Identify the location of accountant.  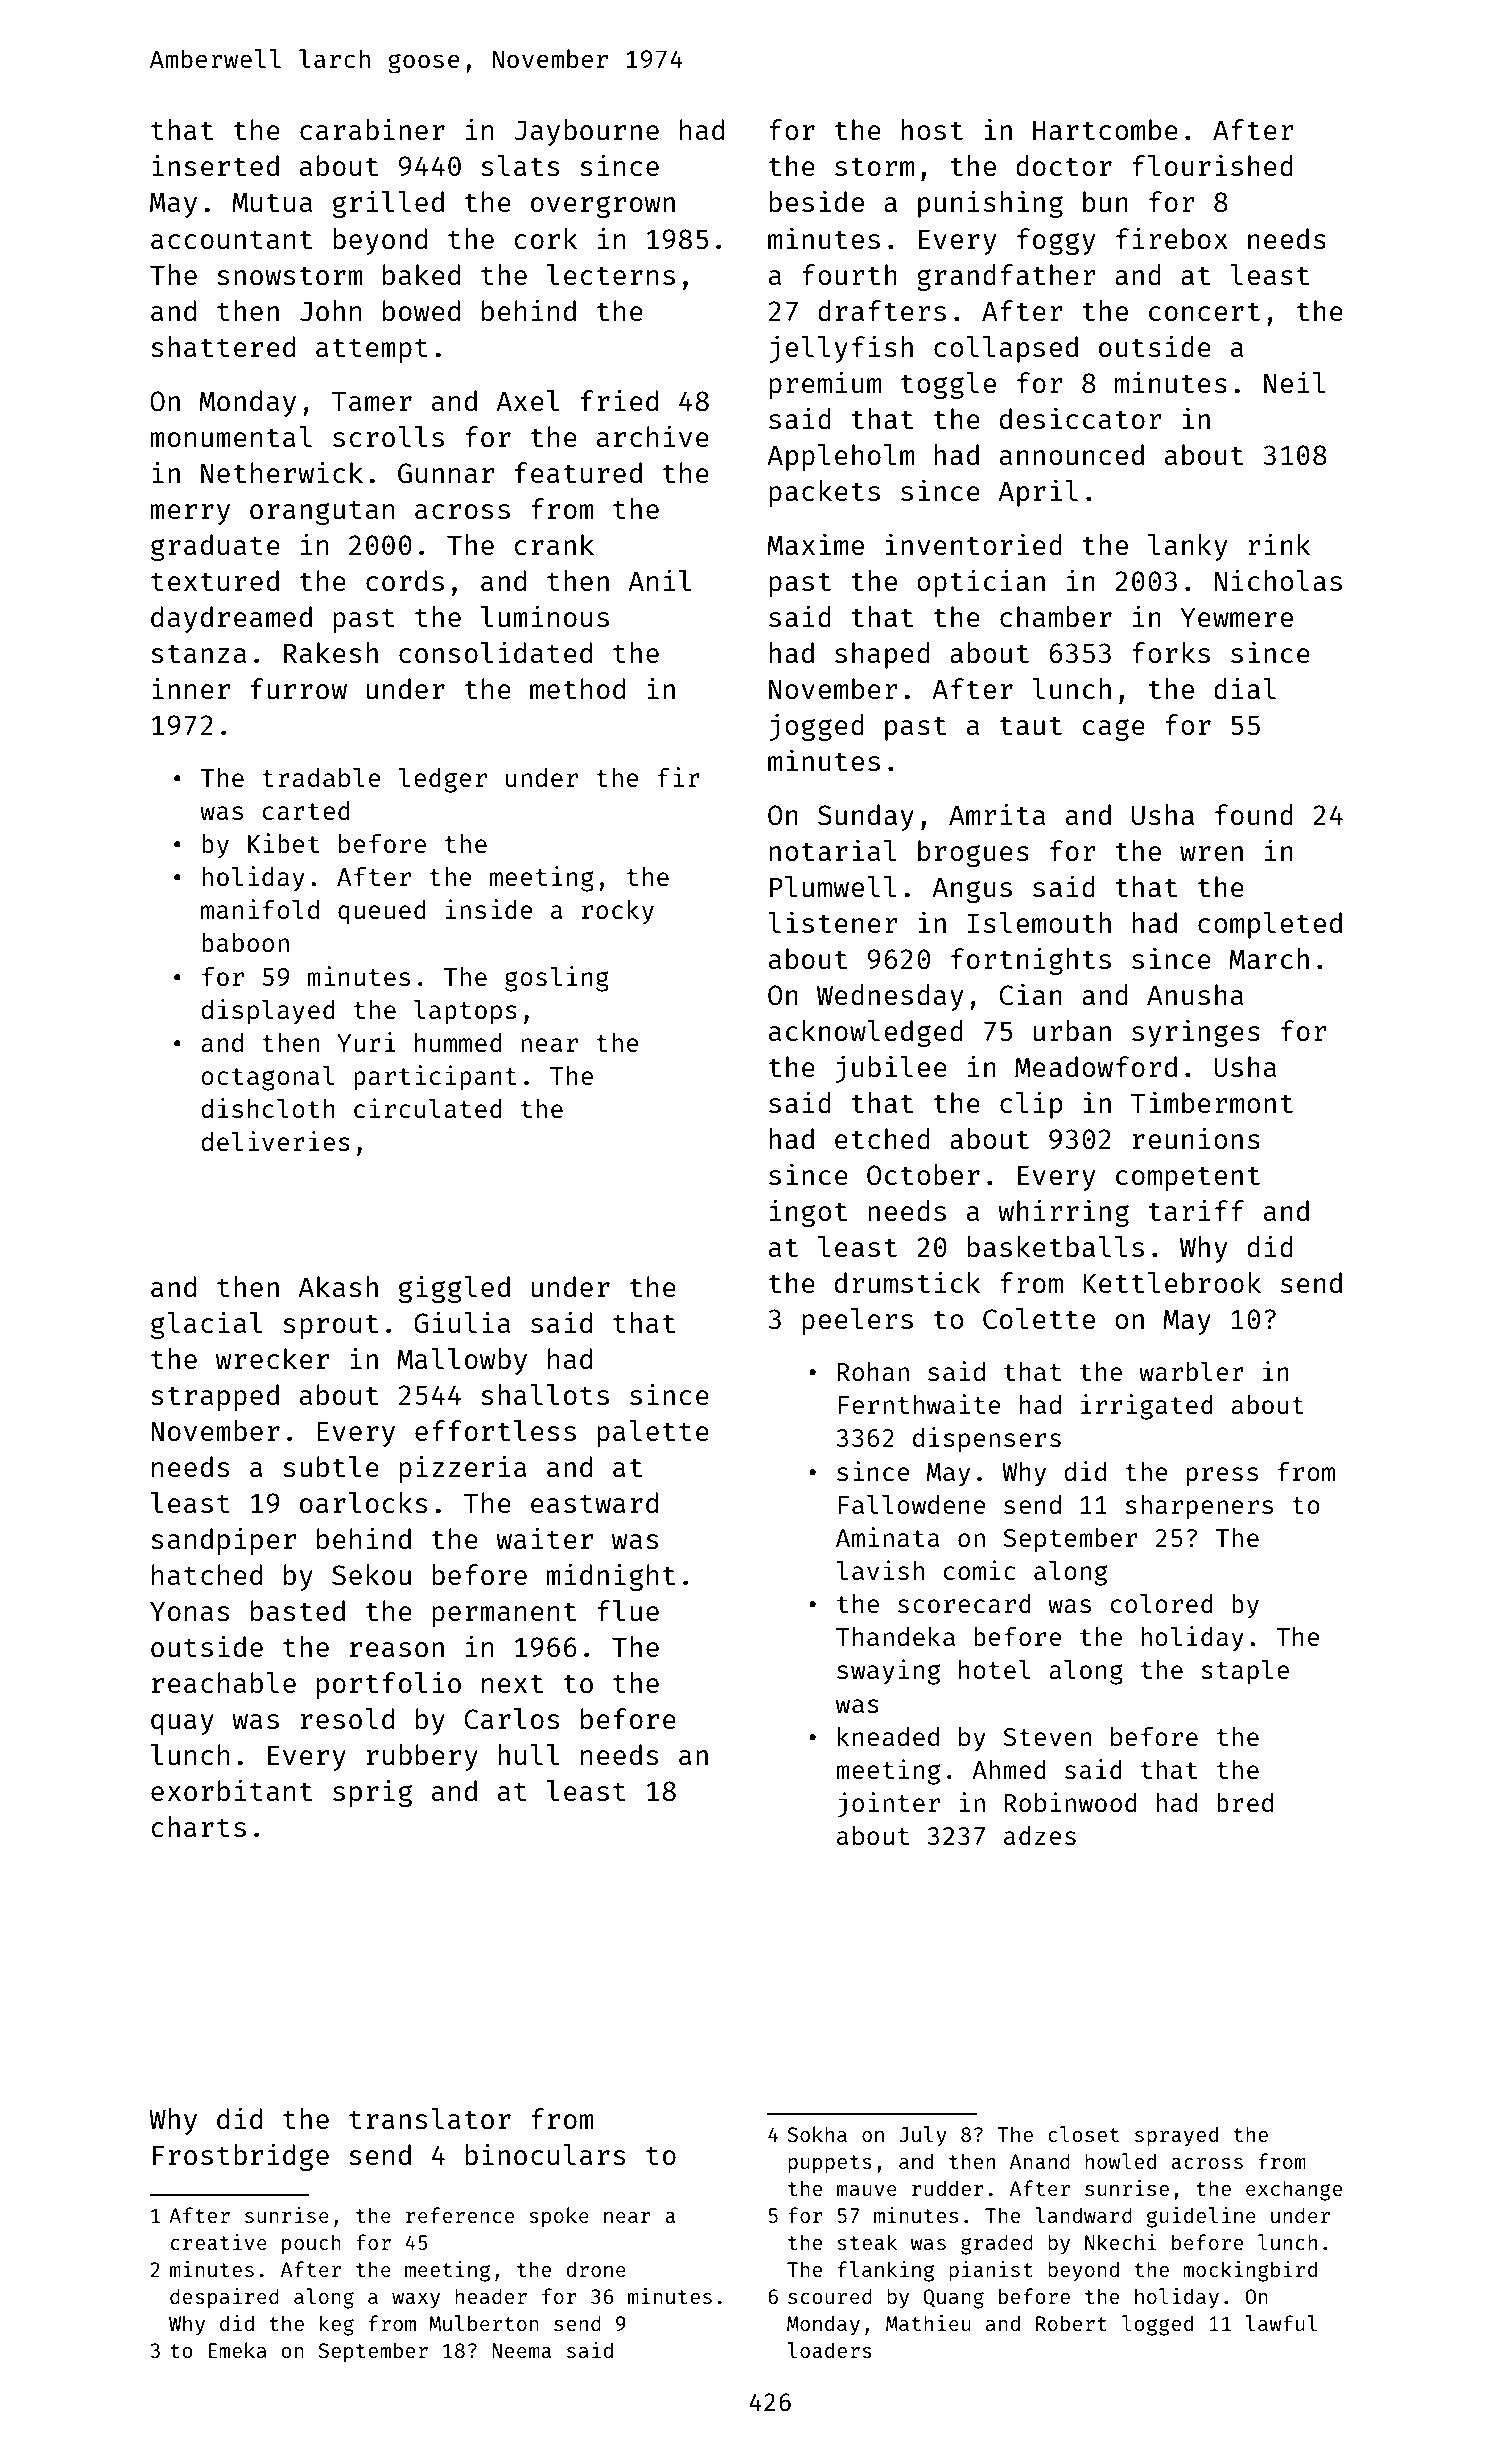
(231, 240).
